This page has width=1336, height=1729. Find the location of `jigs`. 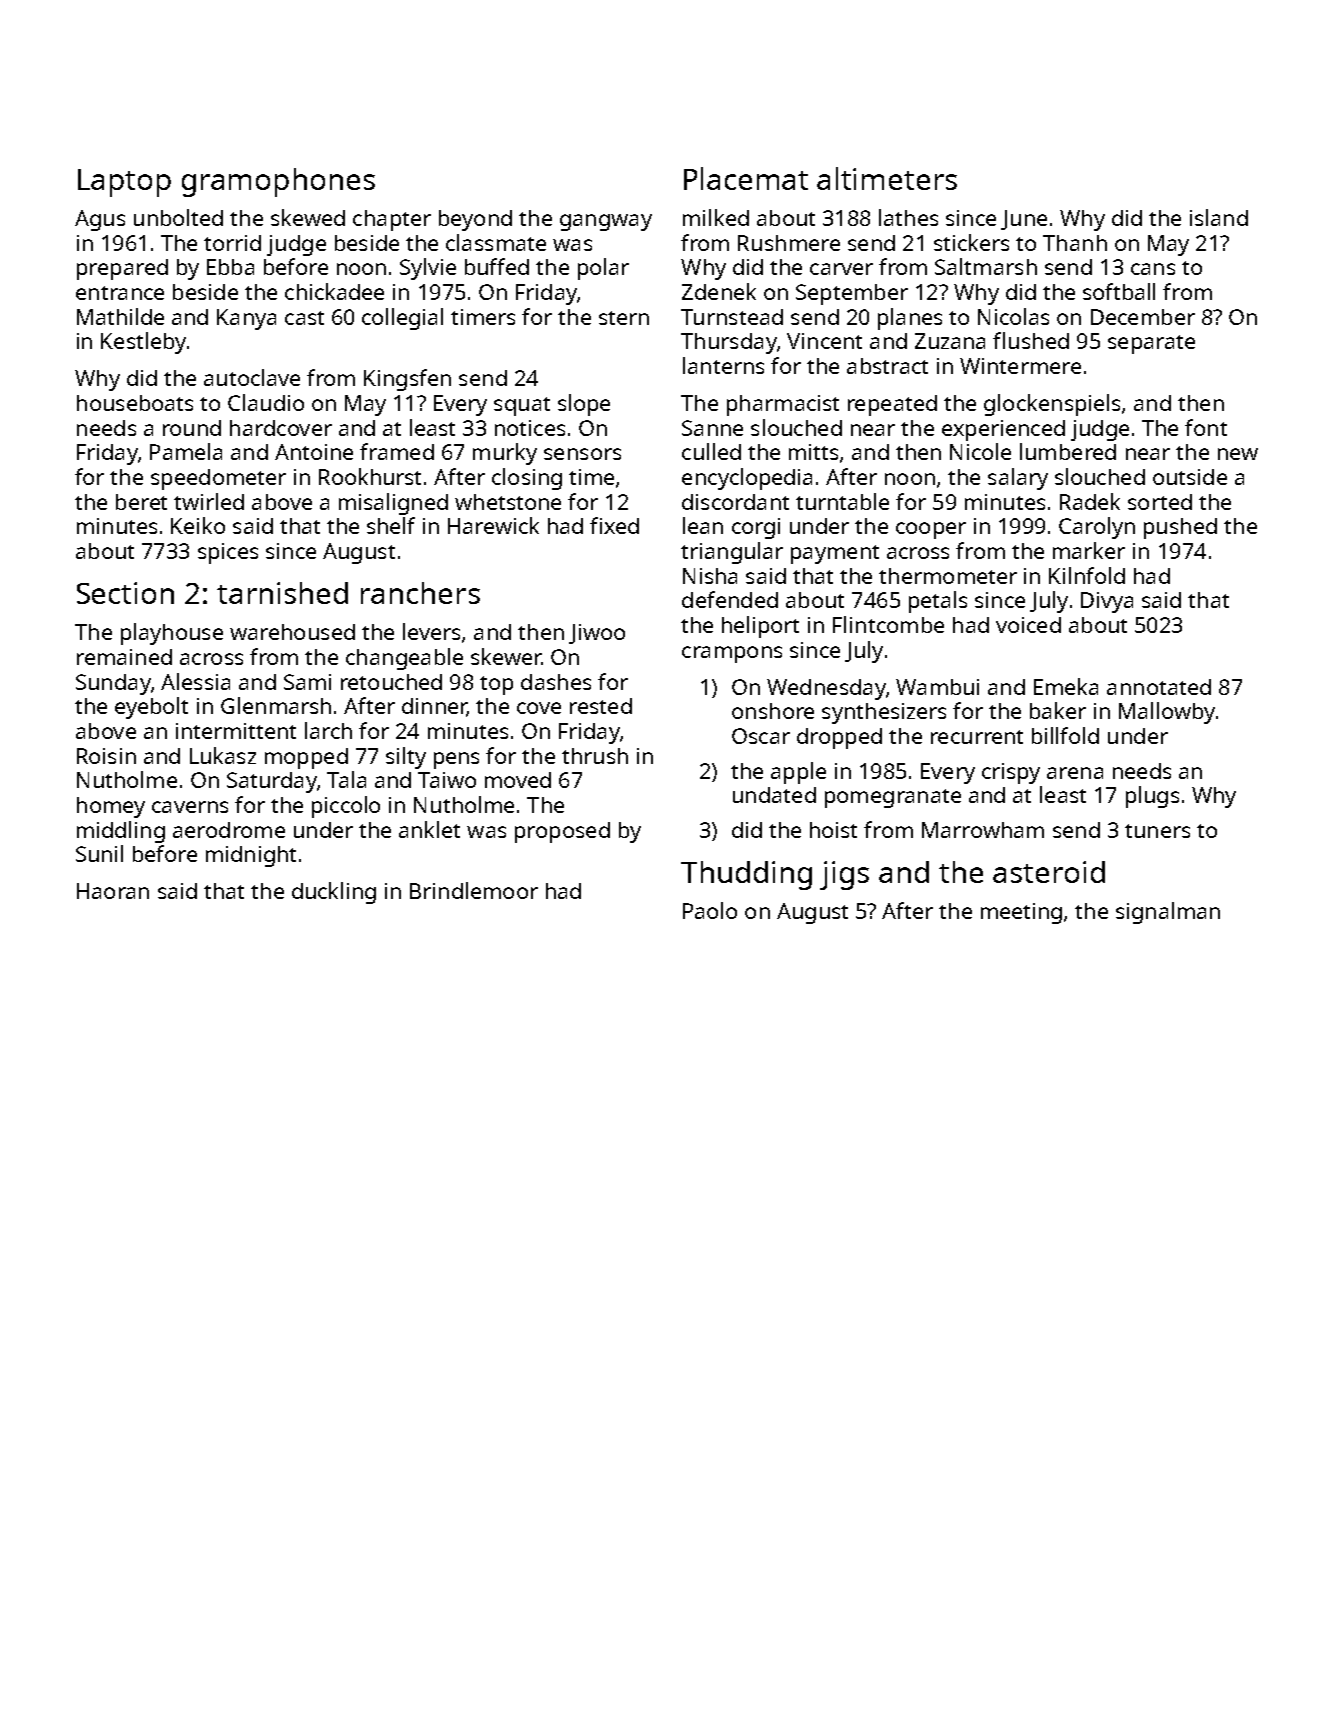

jigs is located at coordinates (844, 875).
